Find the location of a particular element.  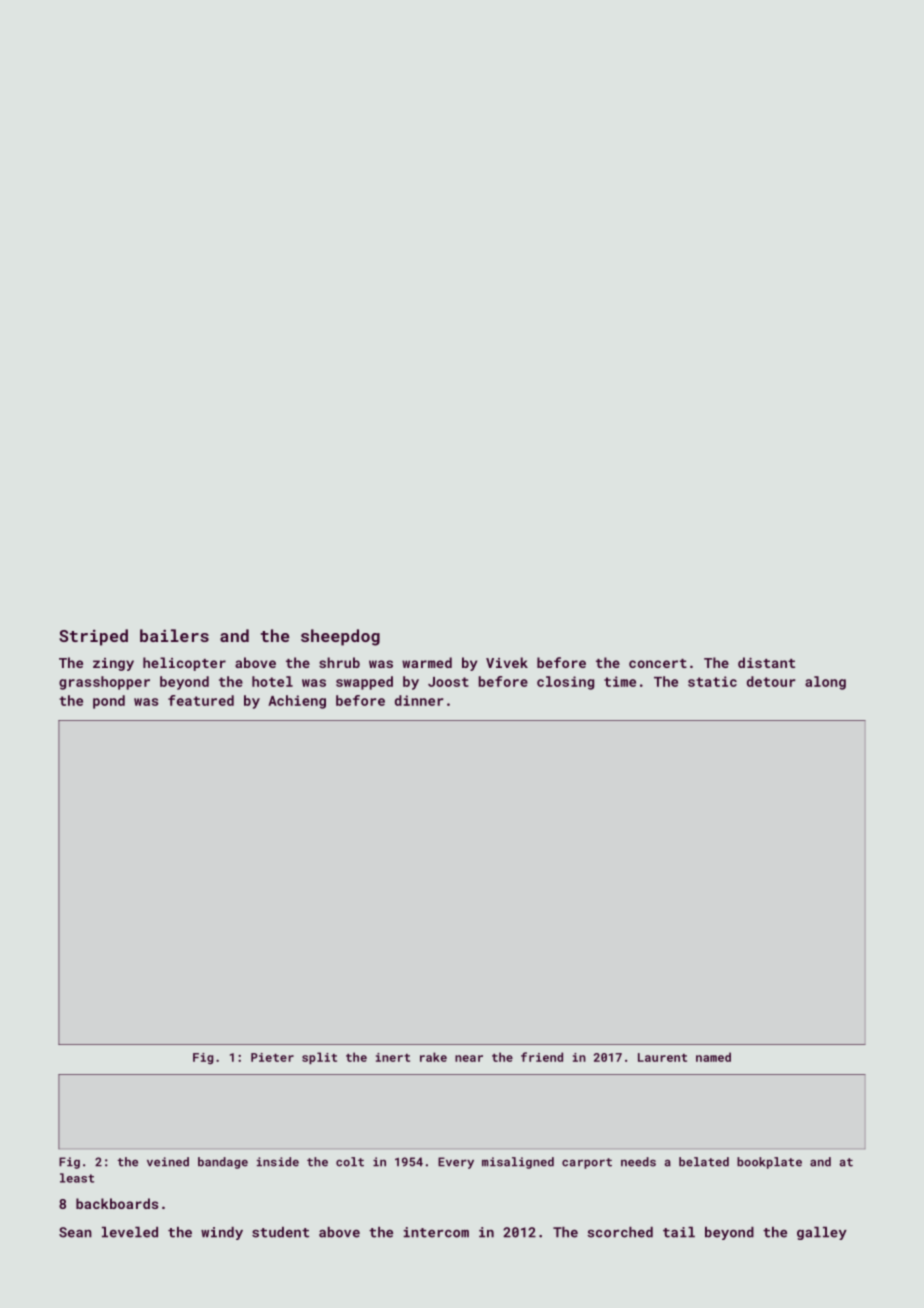

Striped is located at coordinates (93, 637).
